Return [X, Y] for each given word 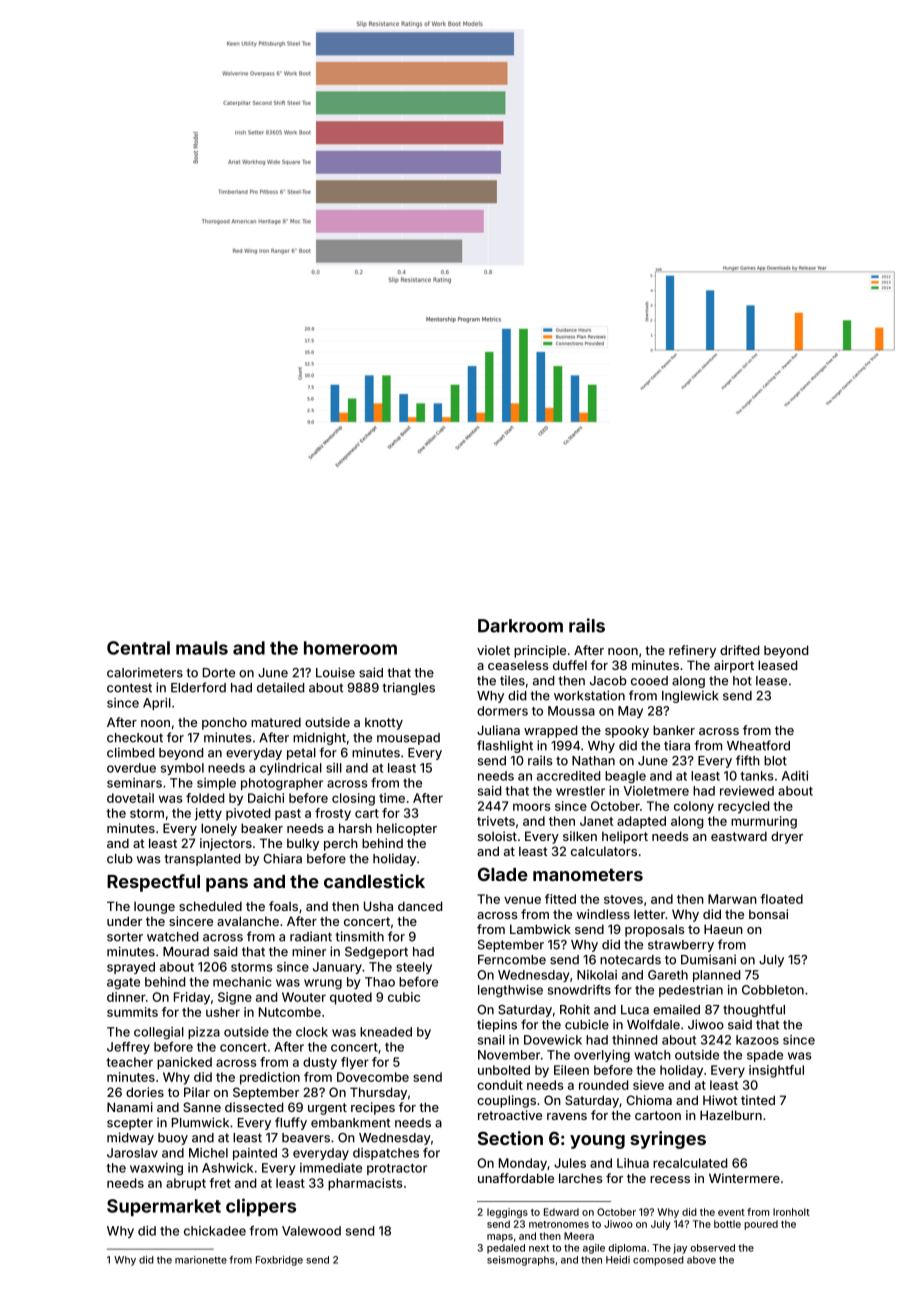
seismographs [521, 1261]
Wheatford [758, 745]
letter [649, 914]
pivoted [248, 814]
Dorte [219, 673]
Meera [579, 1236]
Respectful [153, 883]
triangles [408, 688]
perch [341, 844]
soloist [497, 836]
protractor [397, 1169]
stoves [623, 899]
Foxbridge [279, 1261]
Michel [208, 1153]
